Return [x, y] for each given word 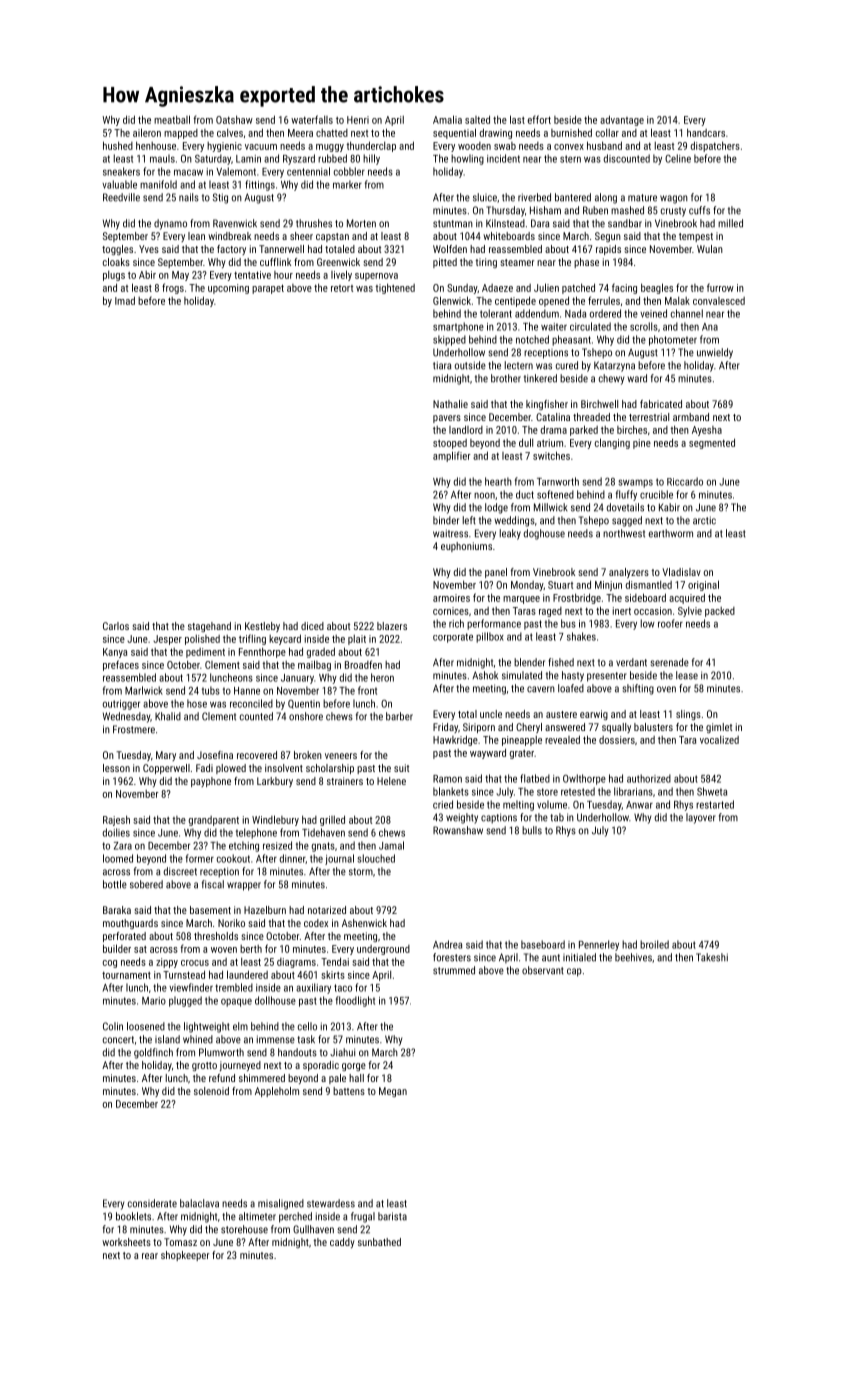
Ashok [485, 675]
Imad [125, 300]
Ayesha [707, 431]
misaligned [281, 1204]
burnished [571, 132]
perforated [124, 937]
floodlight [355, 1001]
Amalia [447, 119]
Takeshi [712, 957]
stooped [450, 444]
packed [720, 612]
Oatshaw [234, 119]
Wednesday [126, 717]
